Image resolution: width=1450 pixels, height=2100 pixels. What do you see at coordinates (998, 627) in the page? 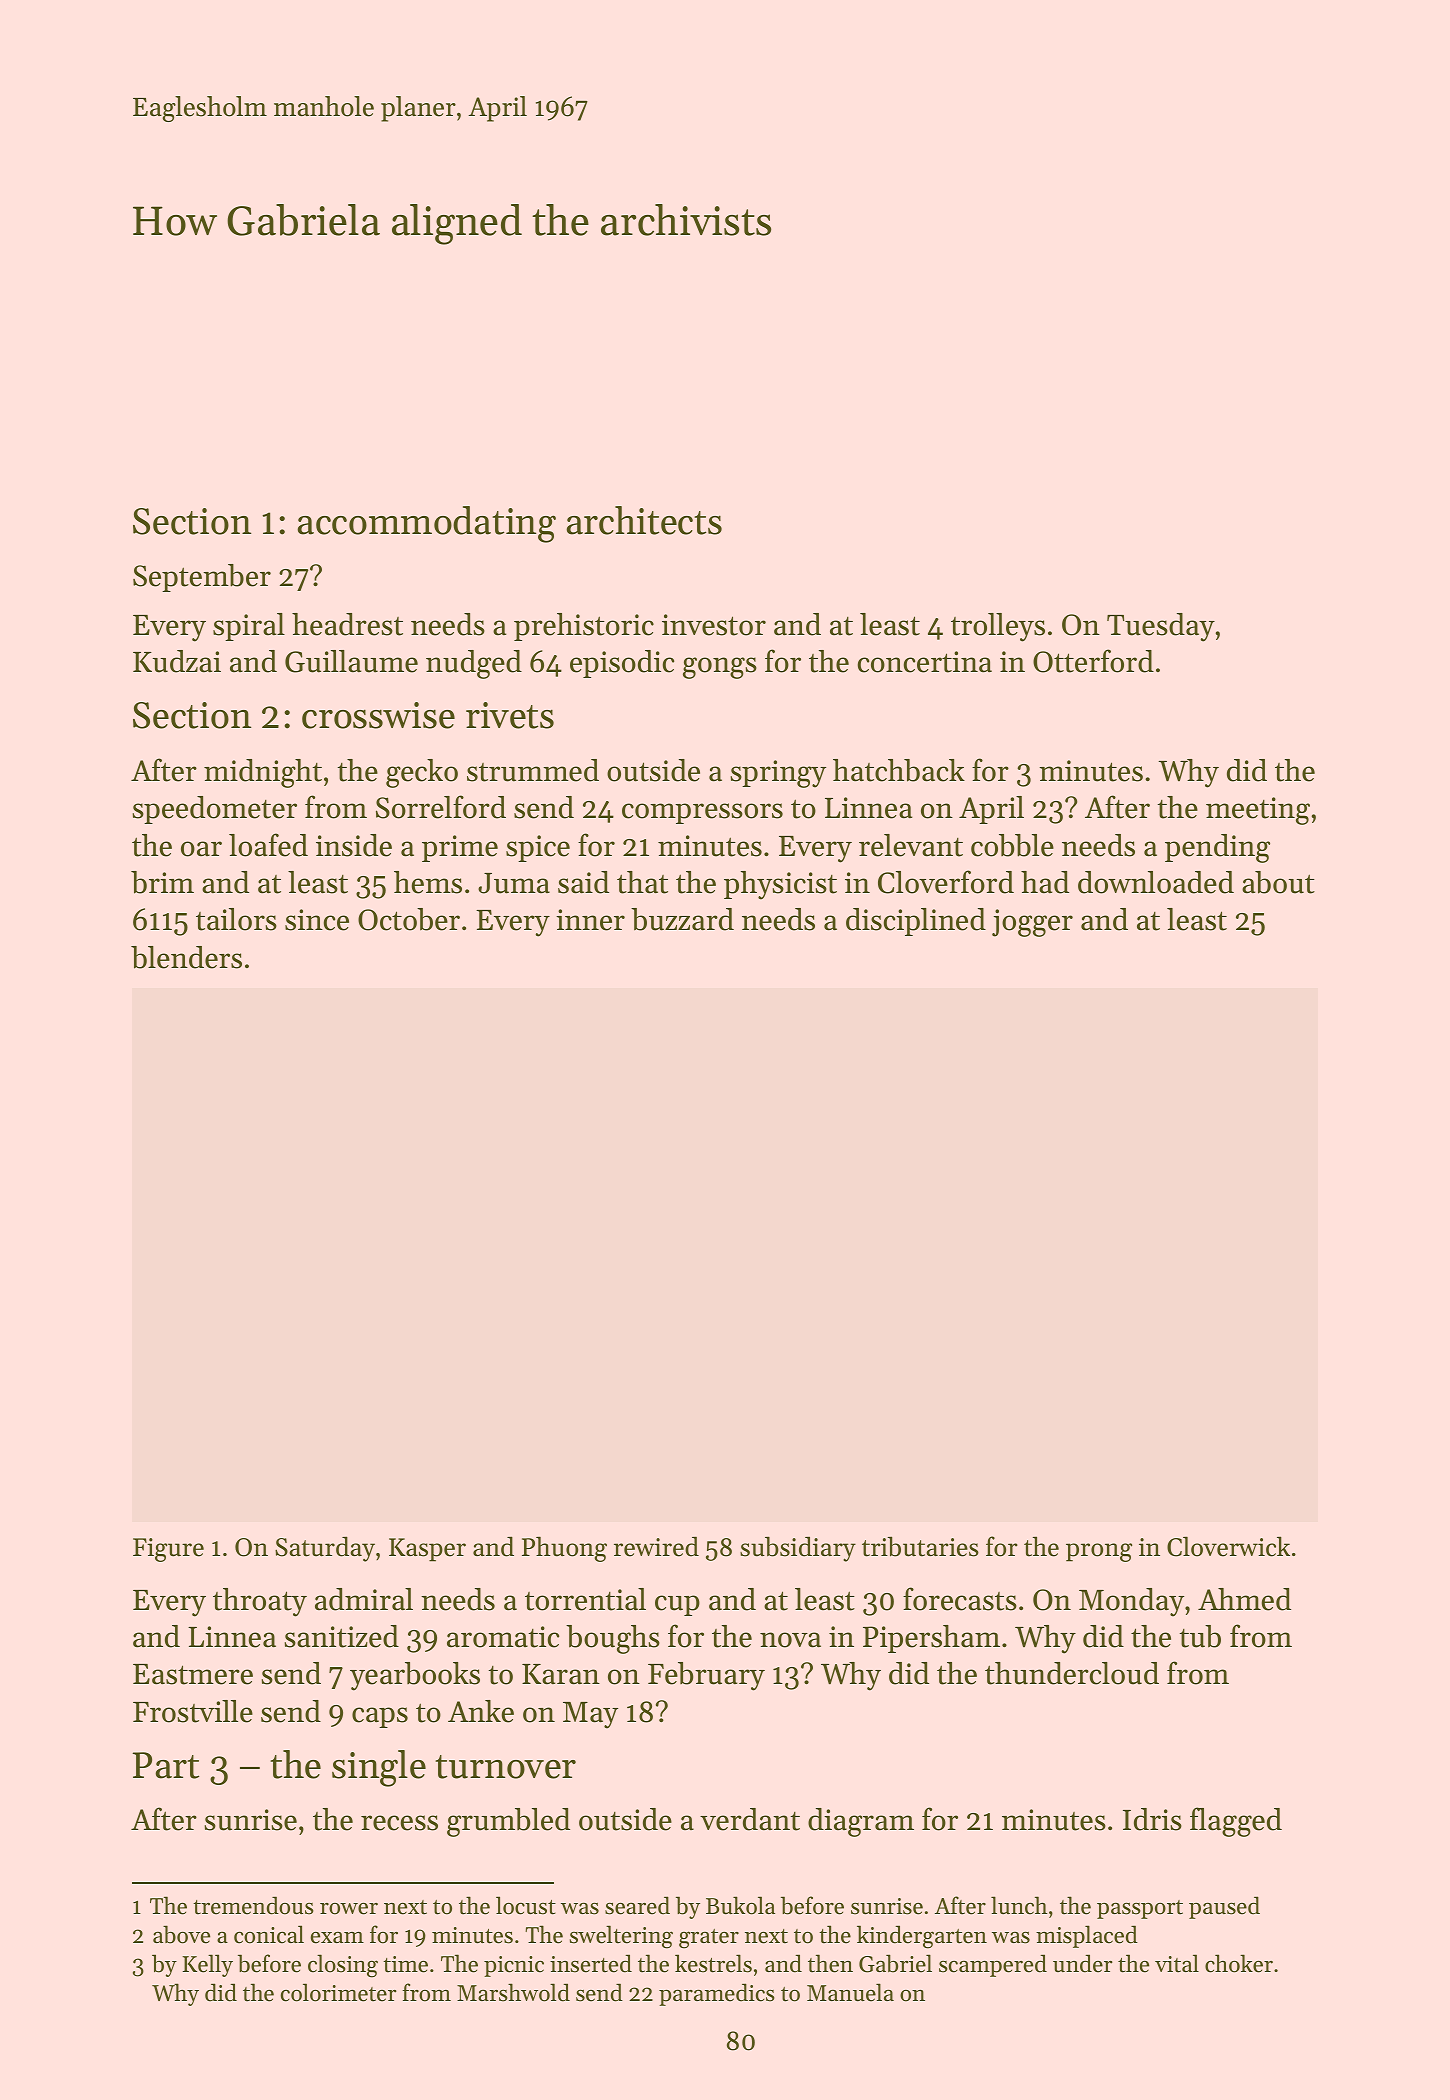
I see `trolleys` at bounding box center [998, 627].
